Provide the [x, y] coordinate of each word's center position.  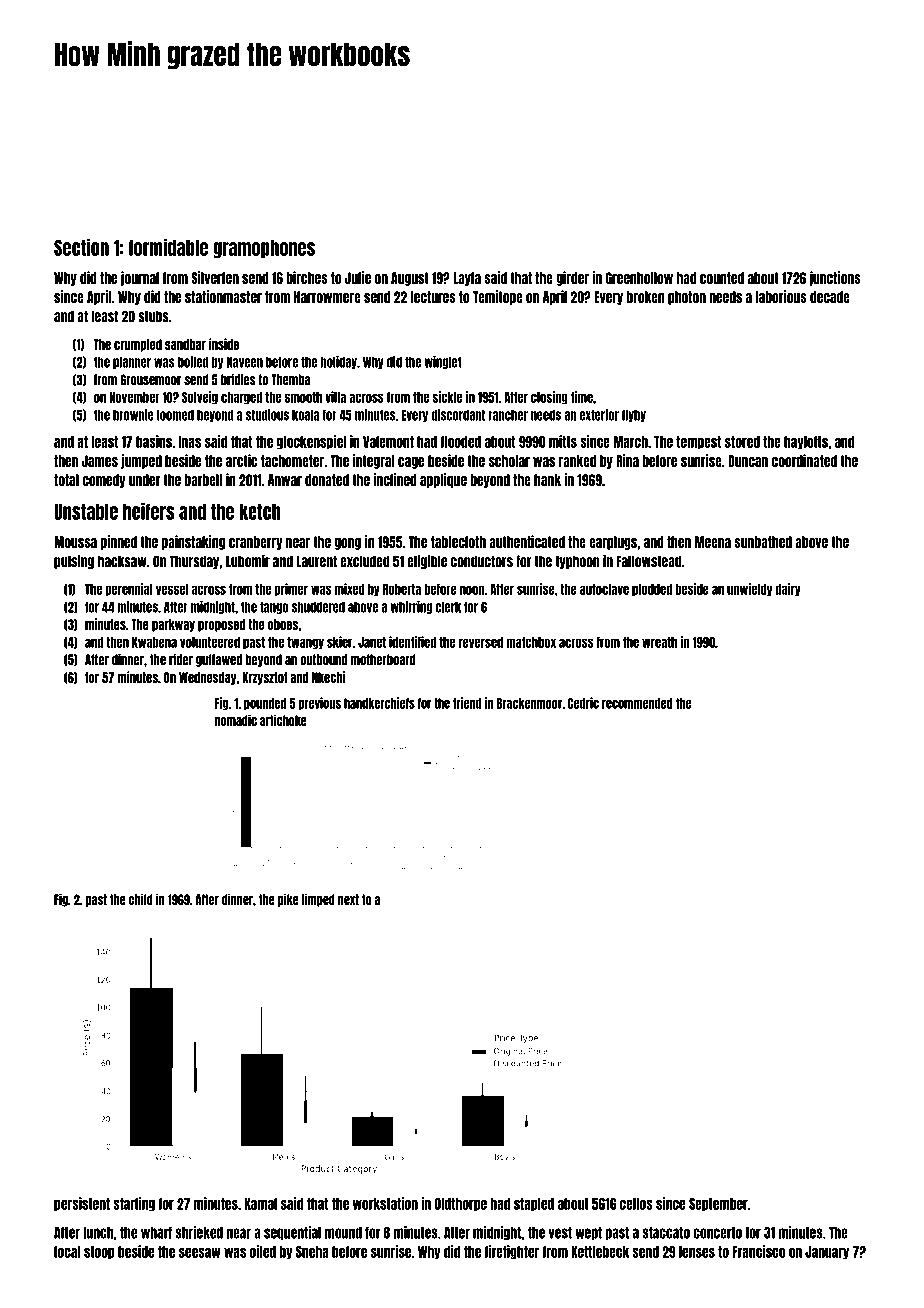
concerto [717, 1233]
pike [288, 900]
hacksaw [122, 561]
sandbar [185, 344]
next [348, 899]
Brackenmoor [529, 703]
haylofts [806, 443]
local [67, 1252]
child [141, 899]
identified [412, 642]
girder [572, 278]
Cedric [583, 703]
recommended [637, 703]
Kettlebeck [600, 1252]
